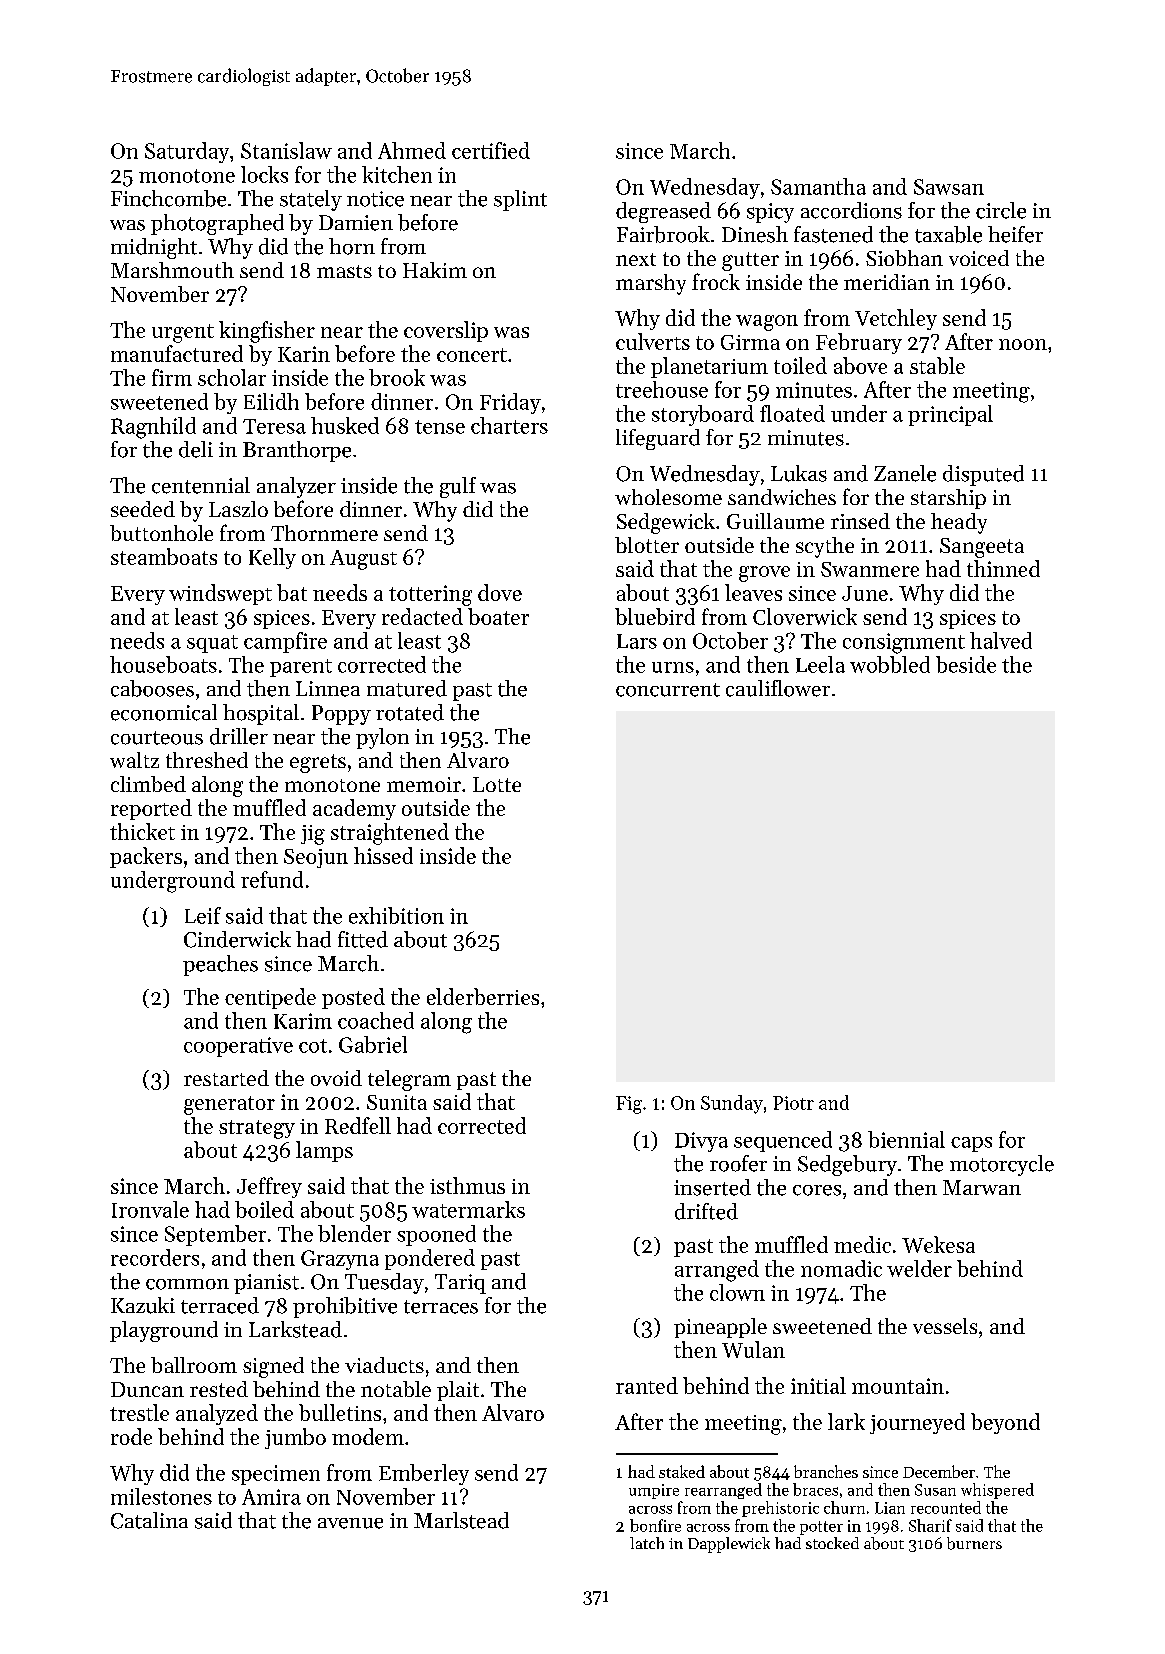 Image resolution: width=1165 pixels, height=1654 pixels. Describe the element at coordinates (668, 690) in the document. I see `concurrent` at that location.
